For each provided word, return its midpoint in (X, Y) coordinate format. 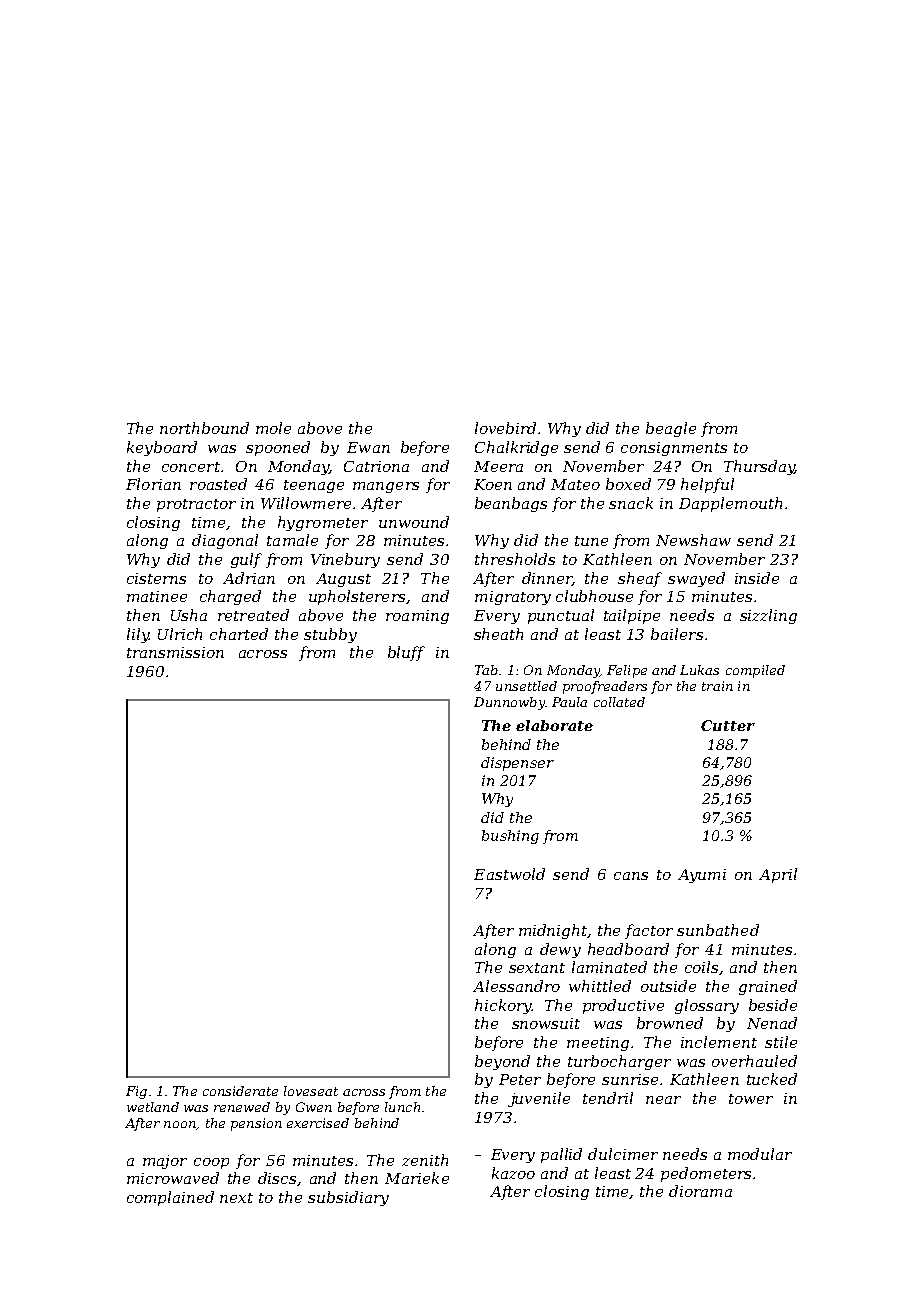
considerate (240, 1091)
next (236, 1198)
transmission (175, 652)
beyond (502, 1062)
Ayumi (702, 876)
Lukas (699, 670)
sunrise (630, 1079)
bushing (510, 837)
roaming (417, 617)
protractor (196, 505)
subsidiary (348, 1198)
